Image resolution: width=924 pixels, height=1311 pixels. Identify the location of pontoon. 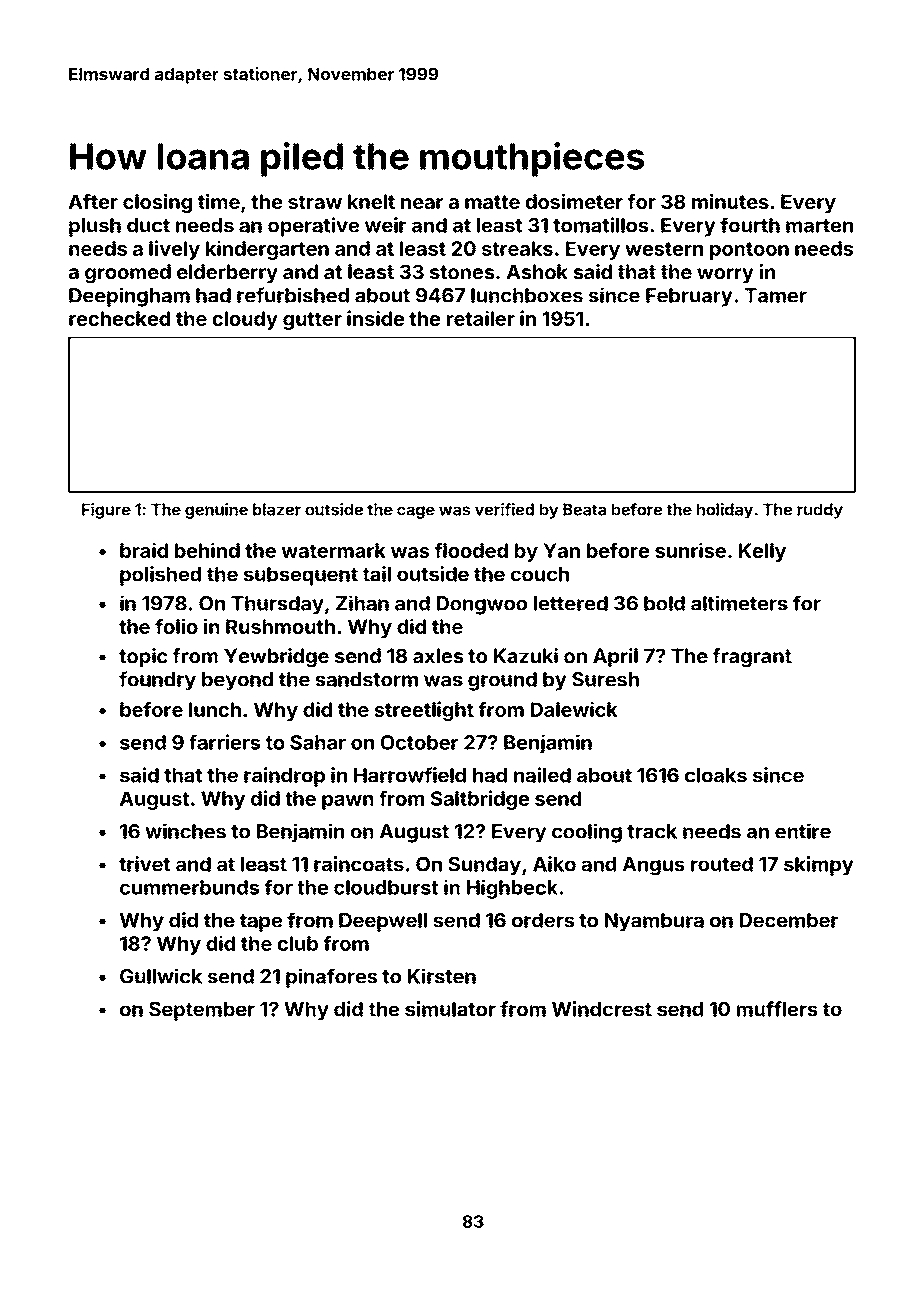
(749, 251).
